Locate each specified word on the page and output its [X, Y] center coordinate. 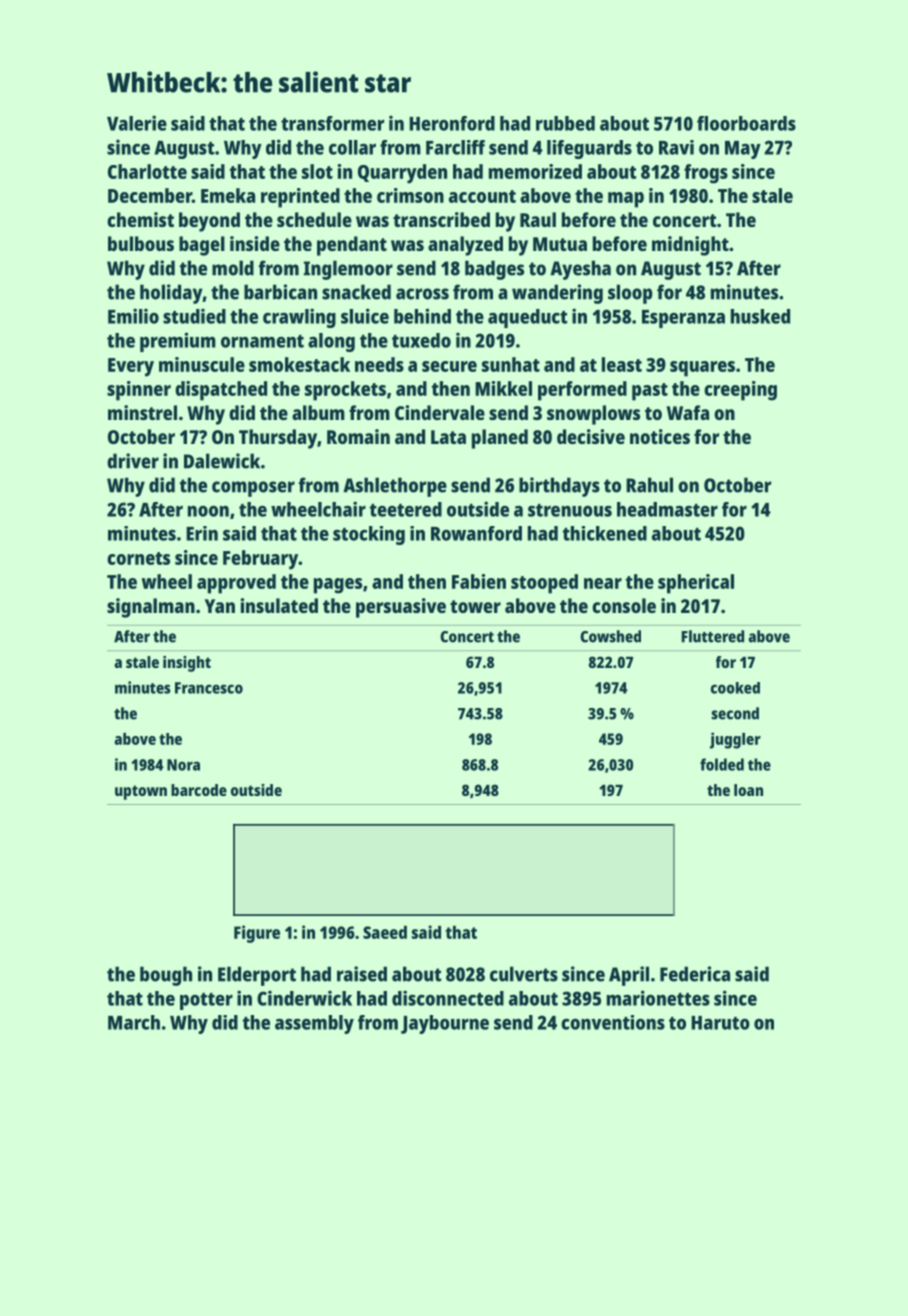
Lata [448, 437]
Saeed [385, 932]
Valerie [137, 123]
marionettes [658, 998]
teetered [405, 509]
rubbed [565, 123]
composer [253, 489]
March [134, 1022]
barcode [199, 790]
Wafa [688, 412]
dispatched [221, 391]
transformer [332, 123]
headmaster [667, 509]
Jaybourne [445, 1024]
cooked [735, 688]
